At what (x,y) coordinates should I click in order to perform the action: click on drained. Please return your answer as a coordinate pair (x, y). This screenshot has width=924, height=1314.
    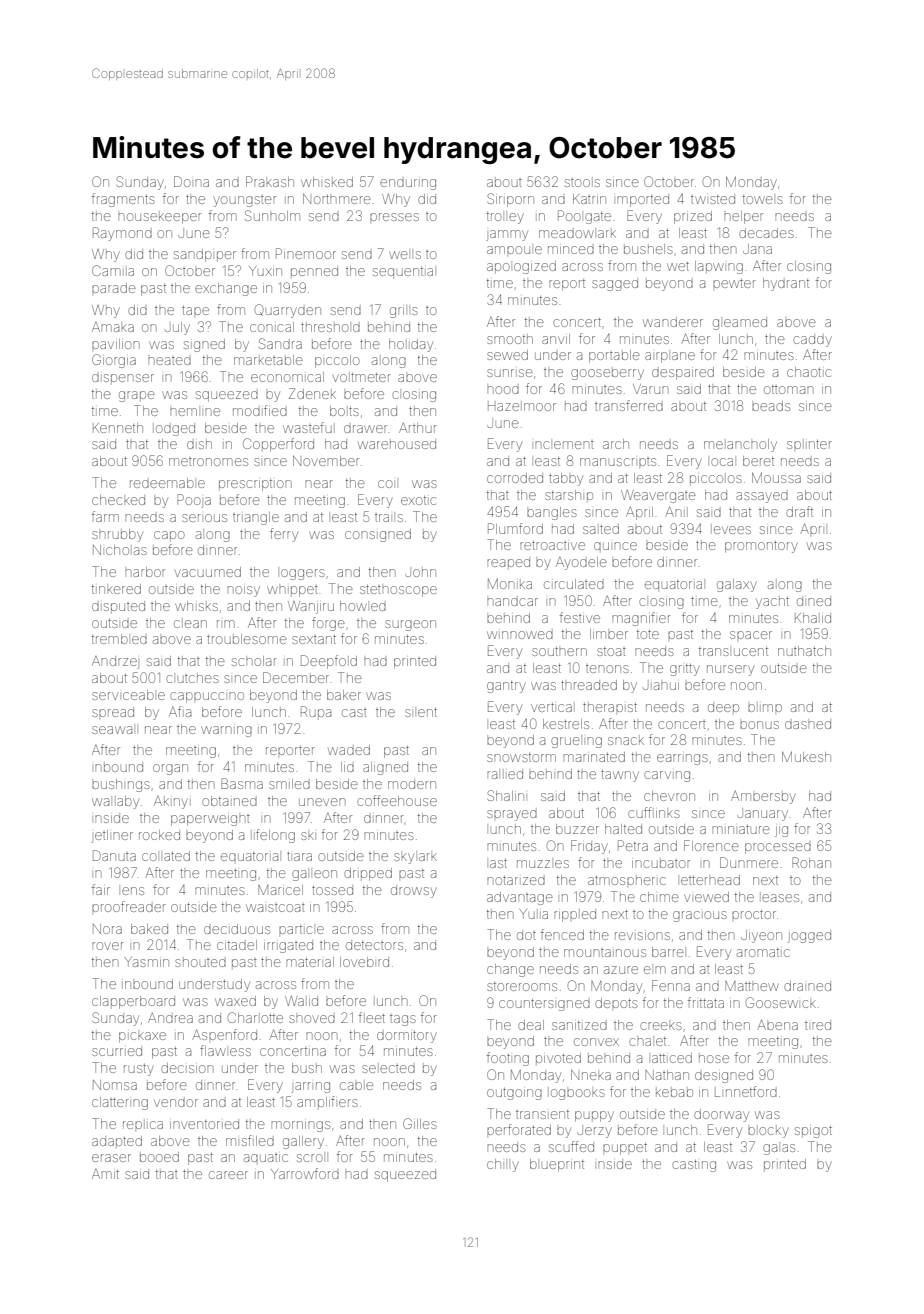
    Looking at the image, I should click on (807, 986).
